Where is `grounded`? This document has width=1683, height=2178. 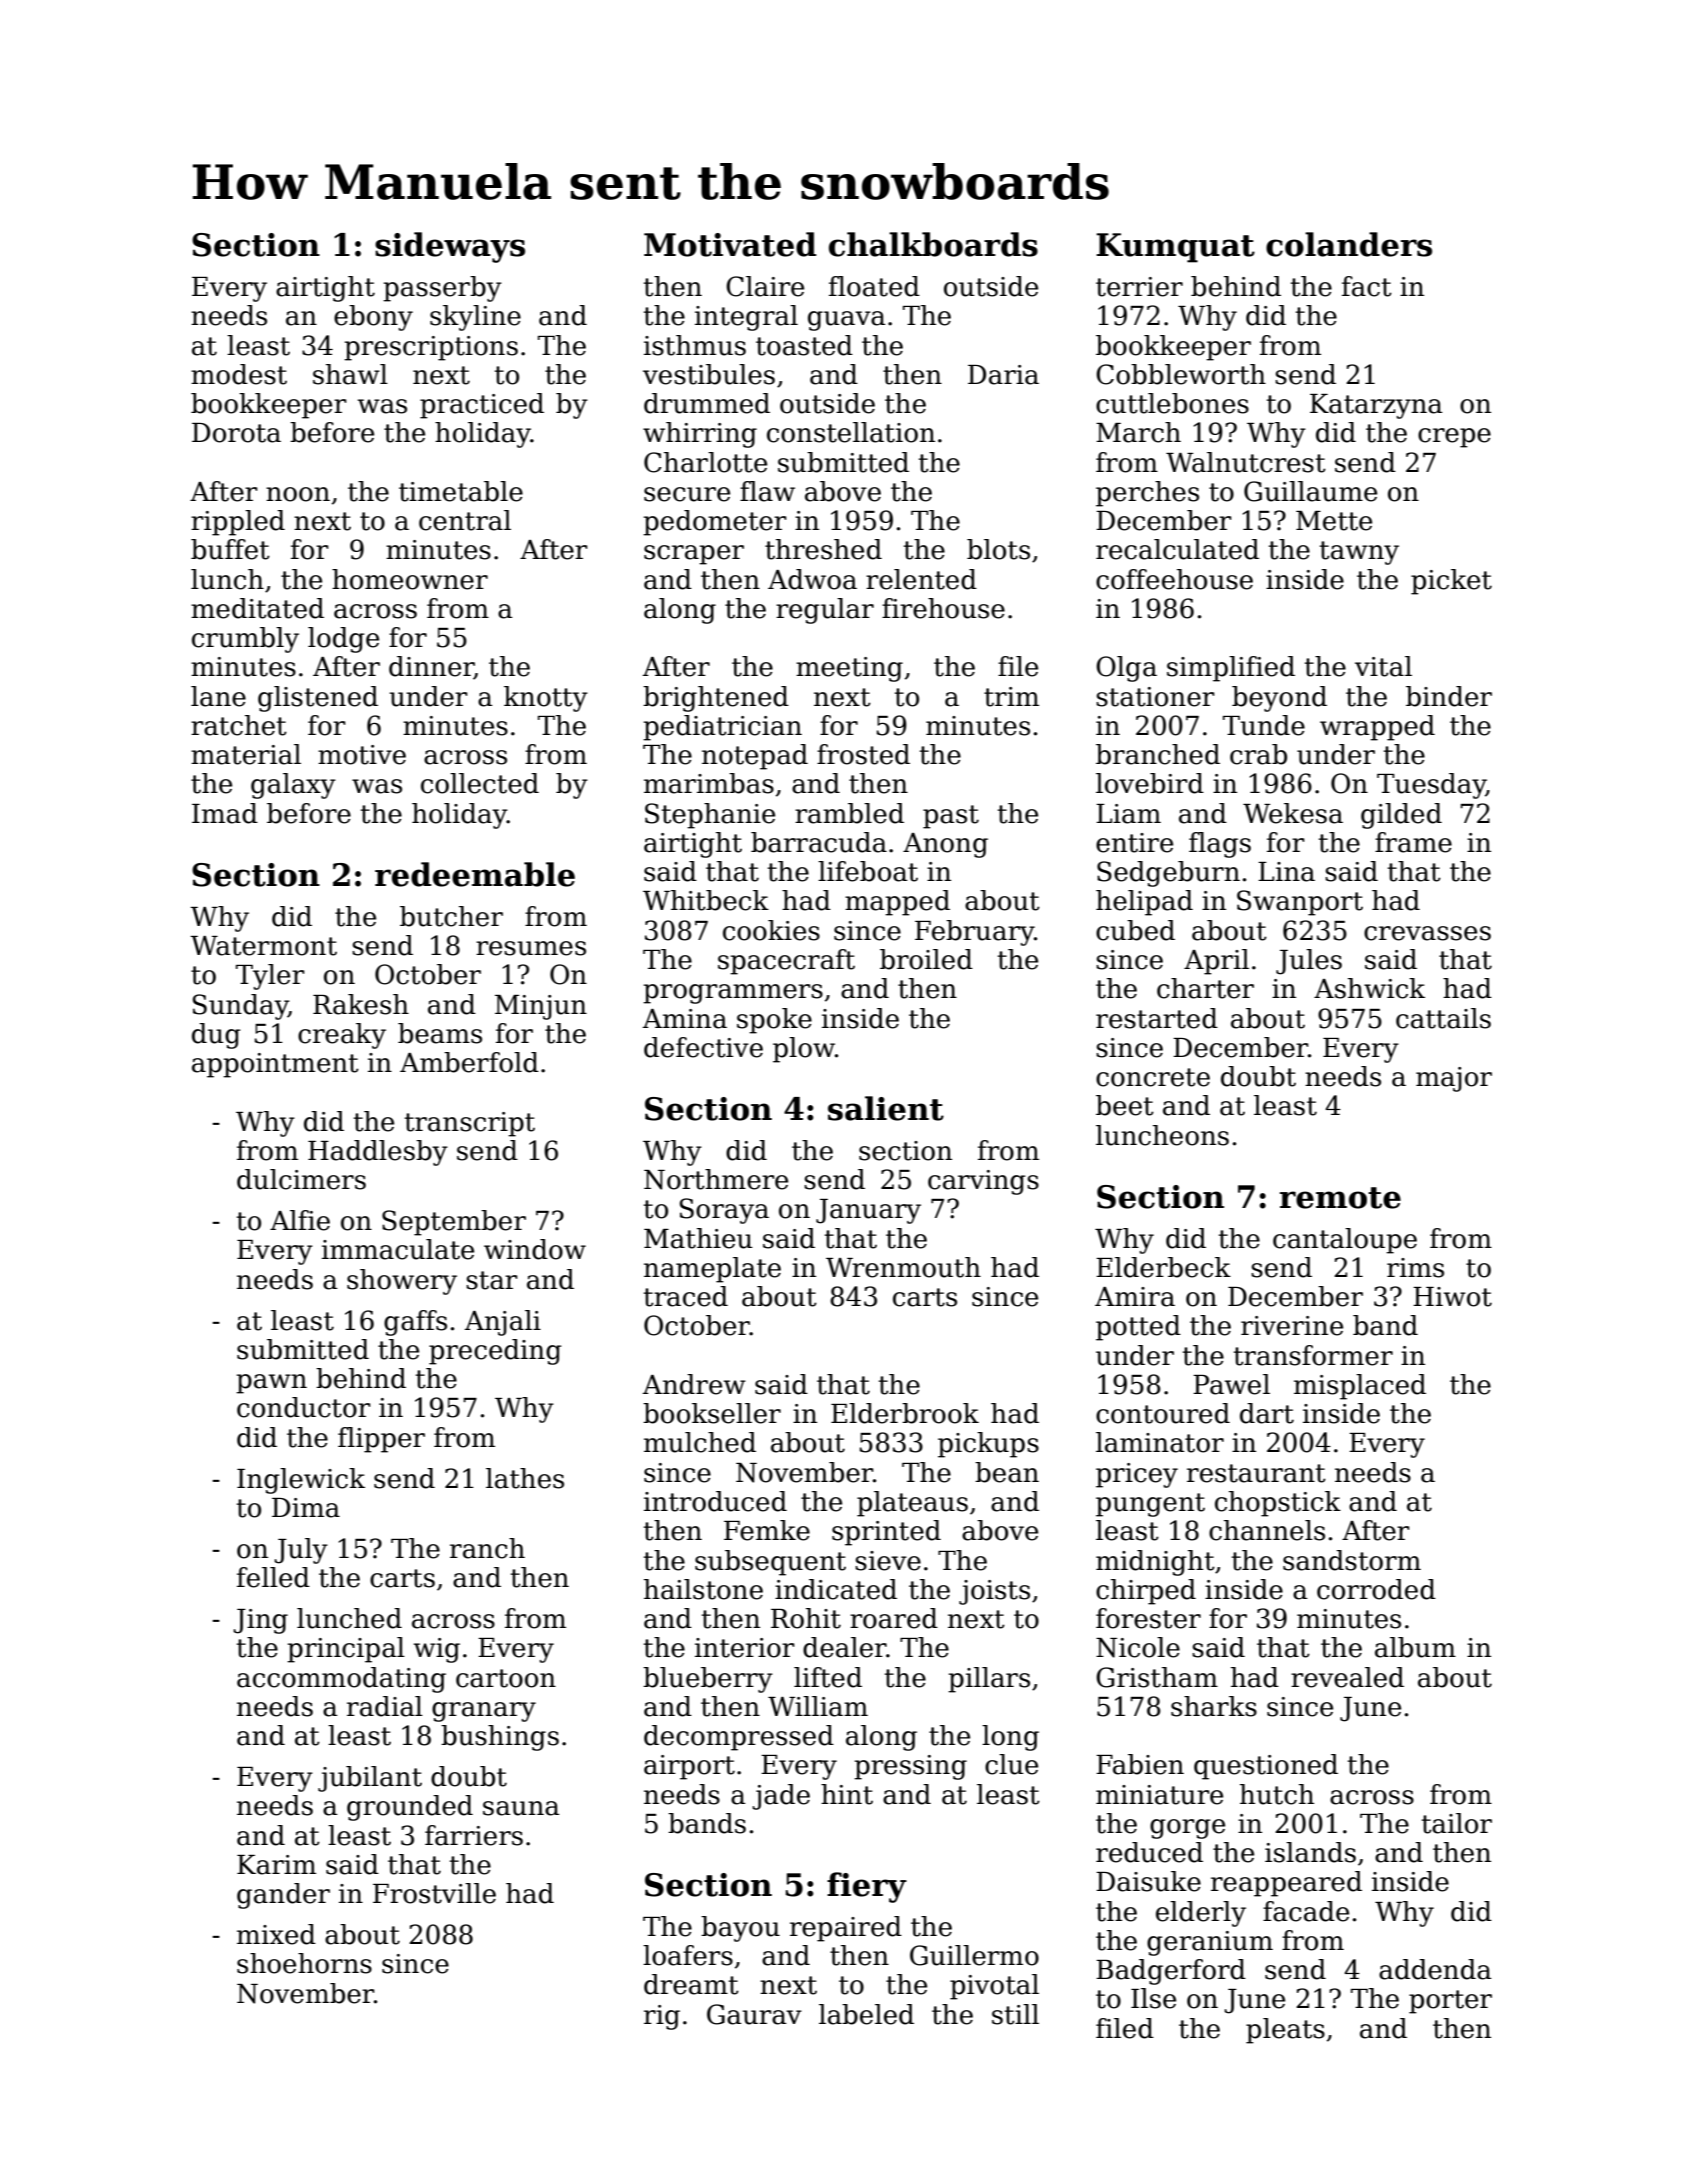 grounded is located at coordinates (410, 1808).
